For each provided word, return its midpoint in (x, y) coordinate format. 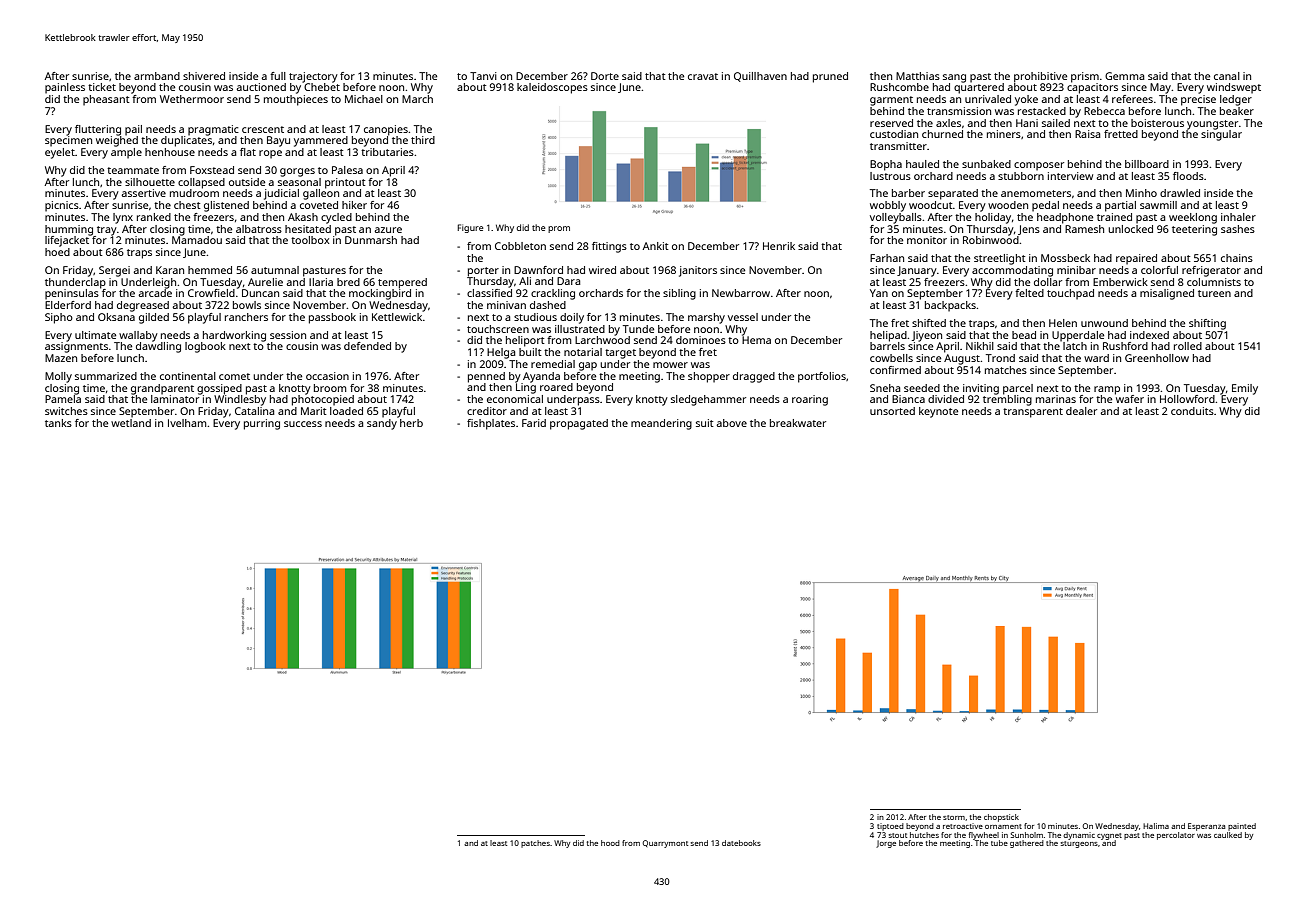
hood (610, 843)
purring (262, 424)
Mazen (61, 358)
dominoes (701, 340)
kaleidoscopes (552, 88)
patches (535, 844)
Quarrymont (665, 844)
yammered (321, 141)
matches (1006, 370)
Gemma (1124, 76)
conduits (1192, 411)
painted (1242, 827)
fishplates (491, 424)
